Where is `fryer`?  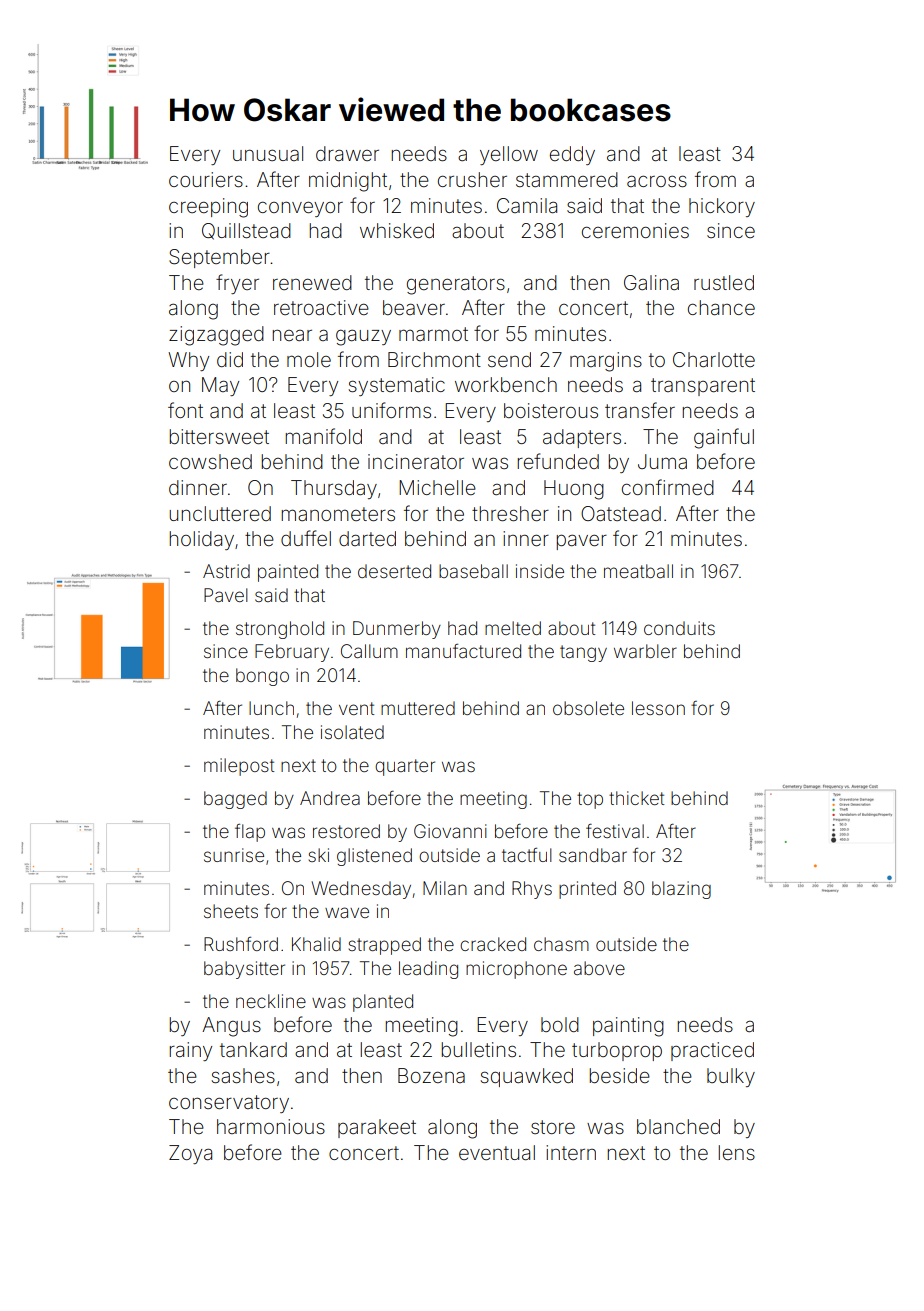
fryer is located at coordinates (237, 284).
